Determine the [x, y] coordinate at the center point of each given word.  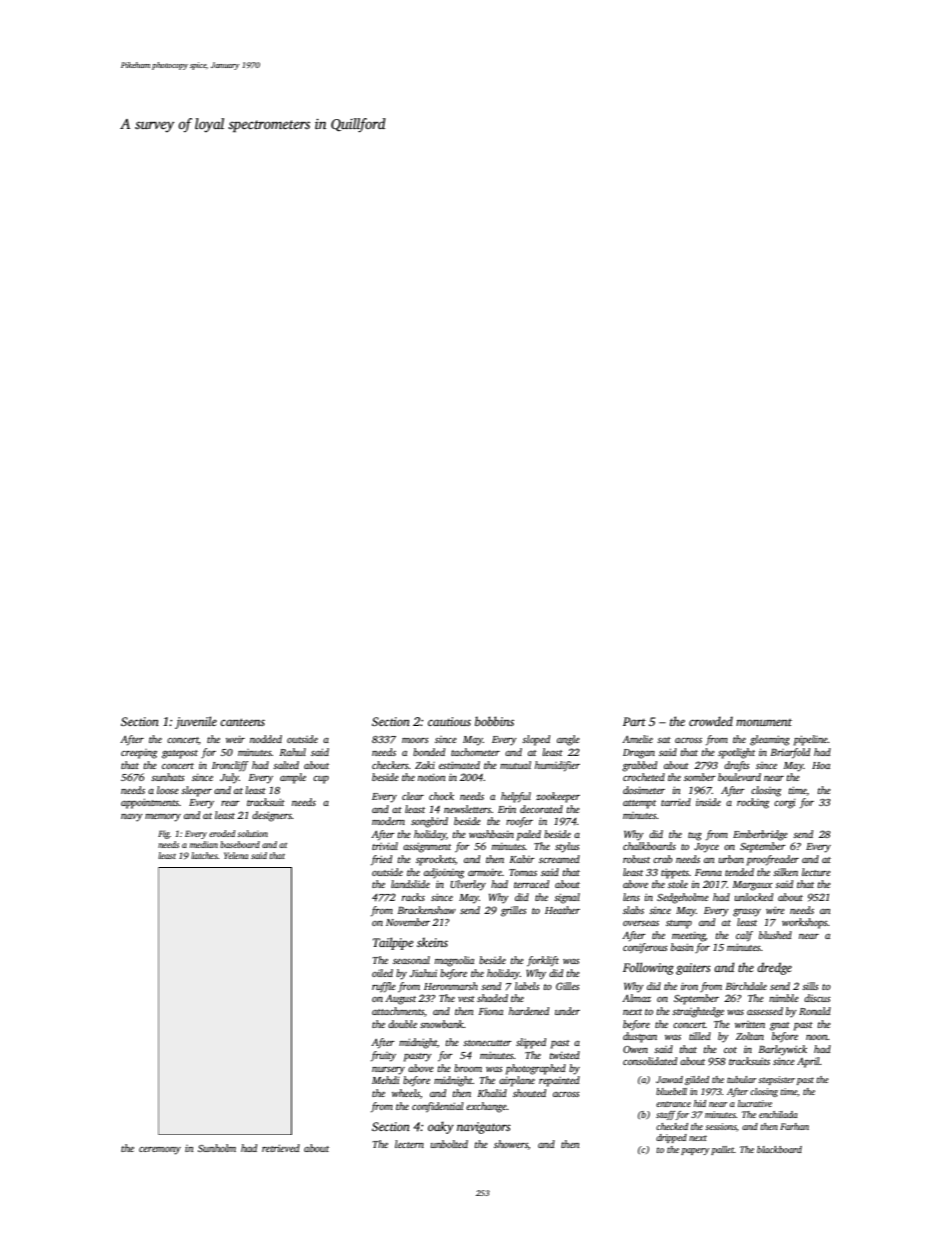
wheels [406, 1093]
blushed [775, 935]
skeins [432, 942]
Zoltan [750, 1036]
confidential [438, 1107]
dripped [671, 1138]
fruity [383, 1056]
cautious [449, 721]
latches [204, 855]
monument [764, 722]
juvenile [196, 722]
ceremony [160, 1151]
